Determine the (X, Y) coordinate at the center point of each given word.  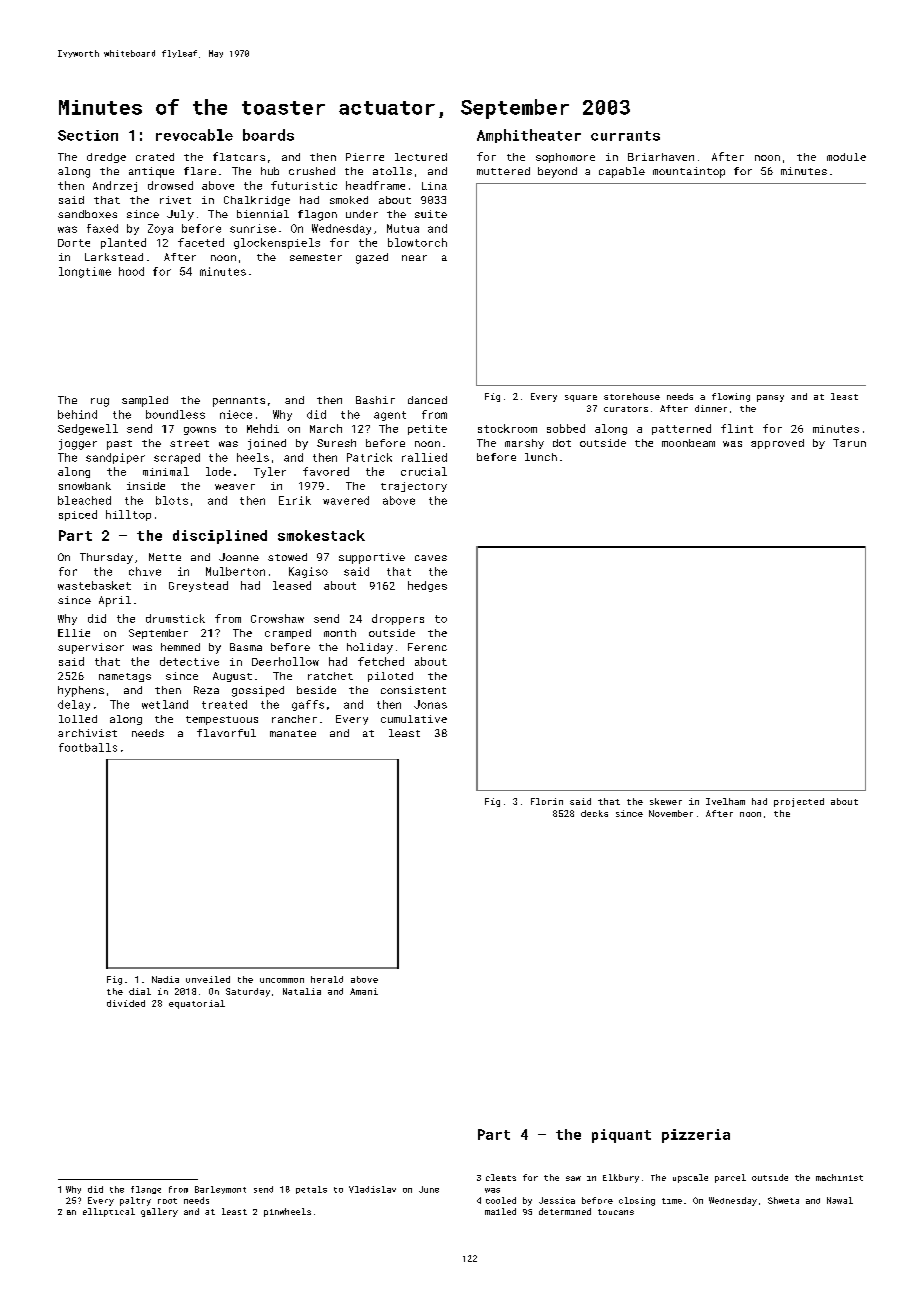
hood (131, 271)
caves (431, 558)
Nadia (165, 979)
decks (594, 813)
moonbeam (688, 443)
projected (799, 802)
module (846, 157)
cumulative (414, 719)
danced (427, 400)
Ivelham (725, 801)
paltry (135, 1201)
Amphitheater (529, 136)
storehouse (632, 396)
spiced (78, 515)
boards (268, 135)
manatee (293, 733)
